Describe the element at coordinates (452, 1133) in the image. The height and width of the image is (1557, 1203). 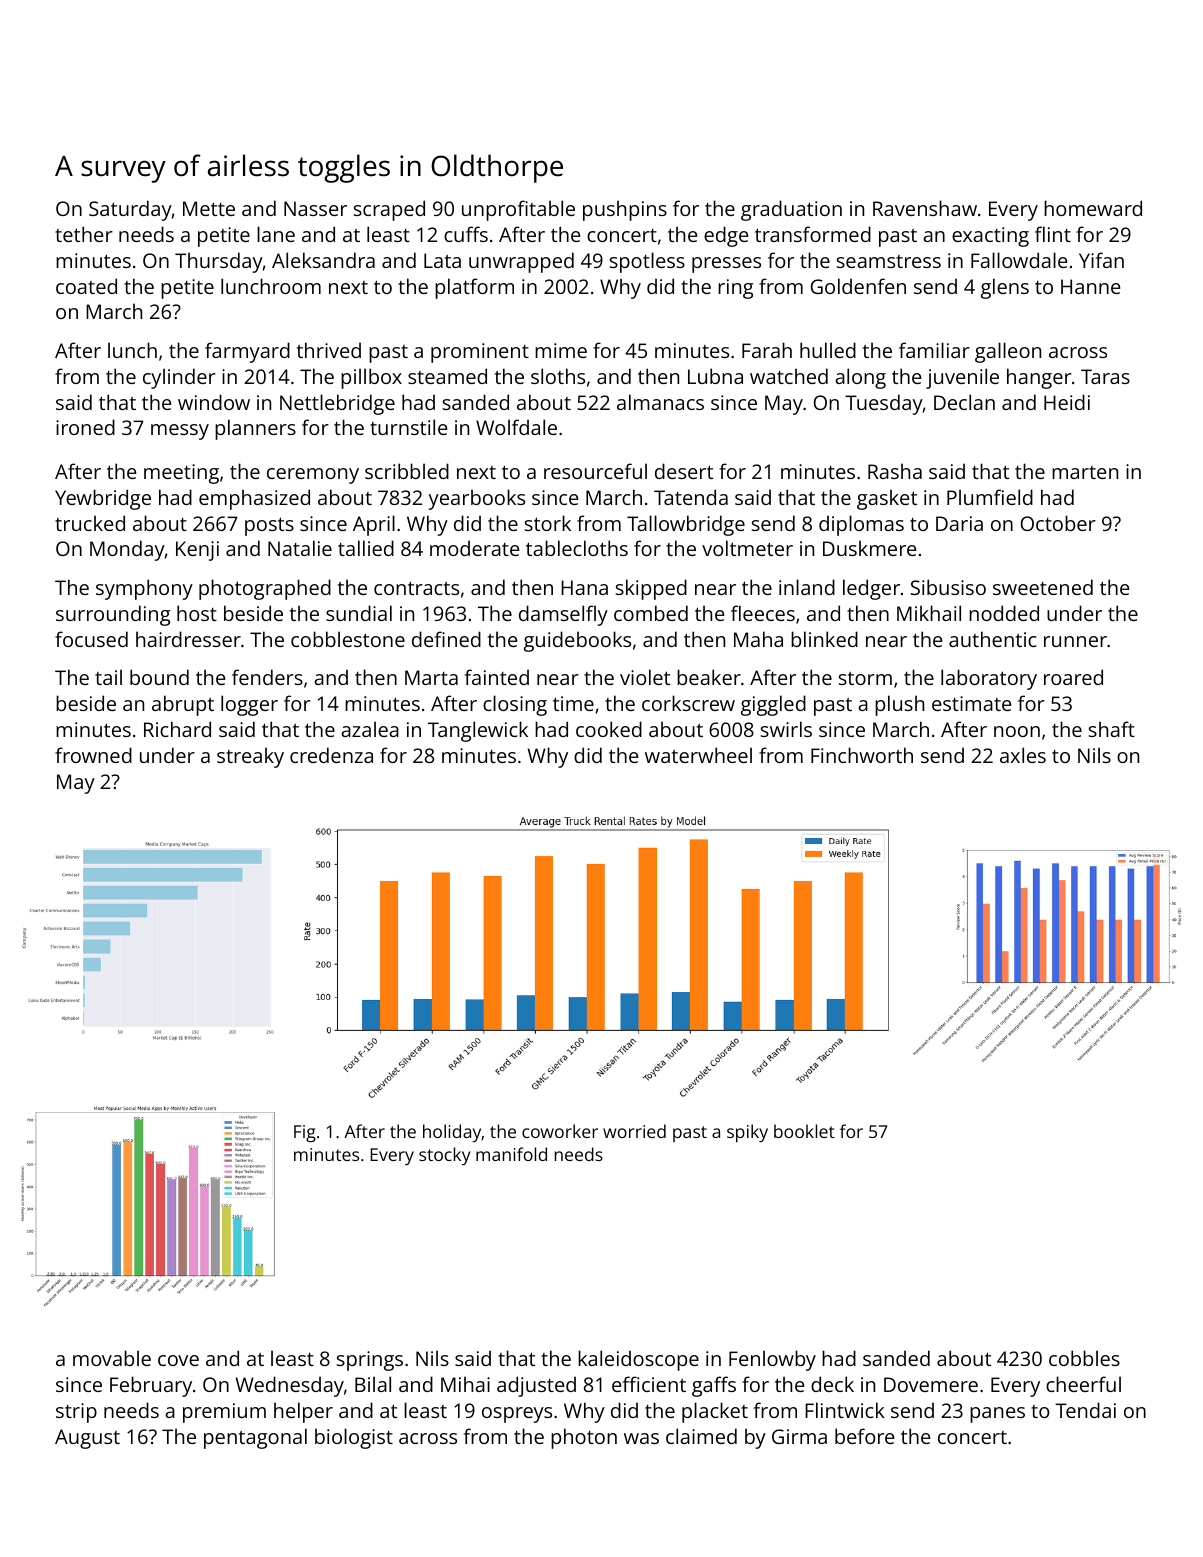
I see `holiday` at that location.
